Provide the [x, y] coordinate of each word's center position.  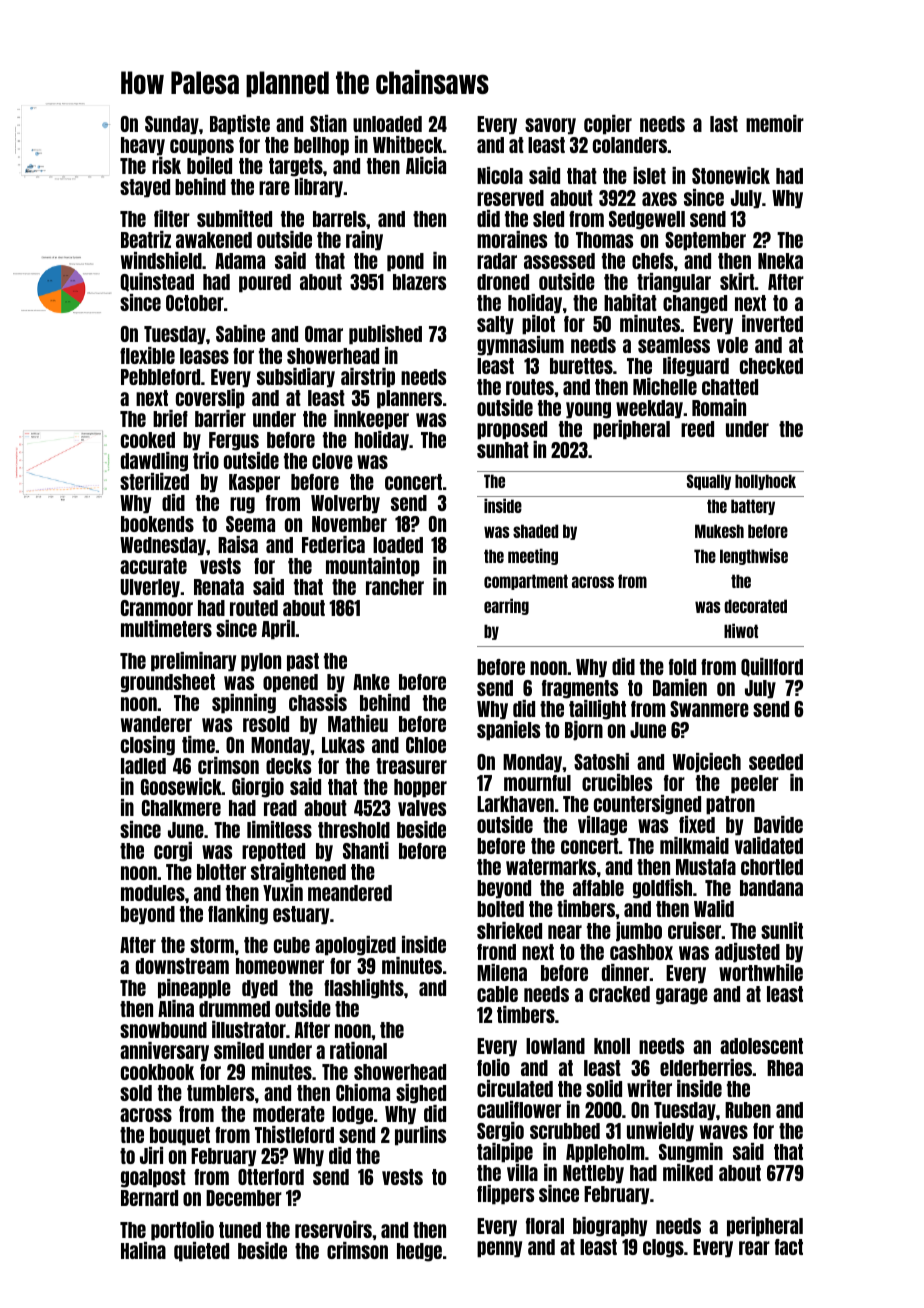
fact [789, 1247]
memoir [775, 123]
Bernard [149, 1198]
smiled [239, 1050]
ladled [143, 766]
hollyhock [765, 482]
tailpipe [505, 1153]
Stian [328, 123]
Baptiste [240, 125]
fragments [580, 689]
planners [409, 399]
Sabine [240, 333]
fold [682, 667]
